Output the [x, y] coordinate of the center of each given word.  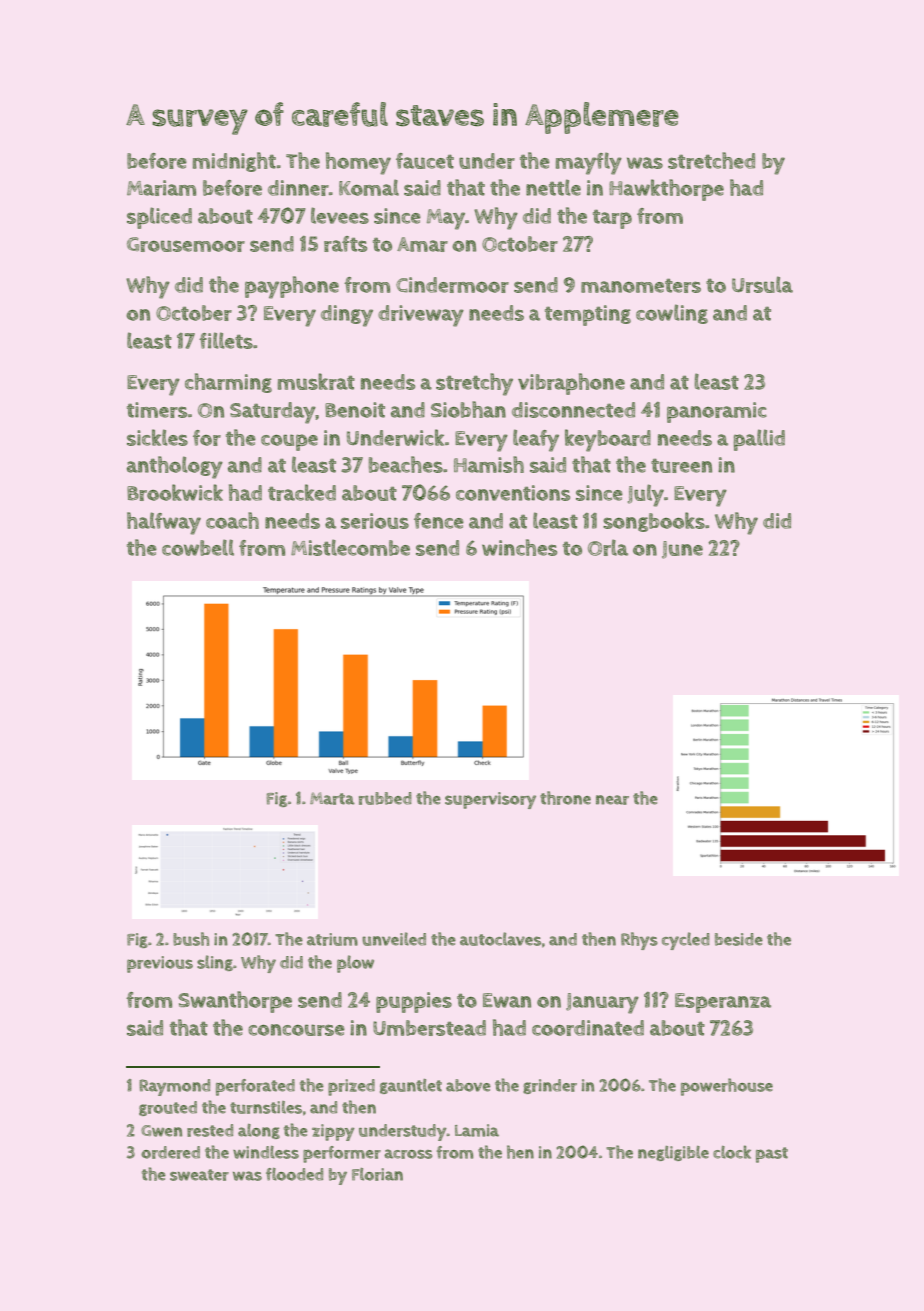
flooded [294, 1174]
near [612, 800]
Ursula [762, 284]
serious [375, 521]
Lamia [477, 1130]
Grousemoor [186, 244]
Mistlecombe [350, 547]
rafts [345, 244]
